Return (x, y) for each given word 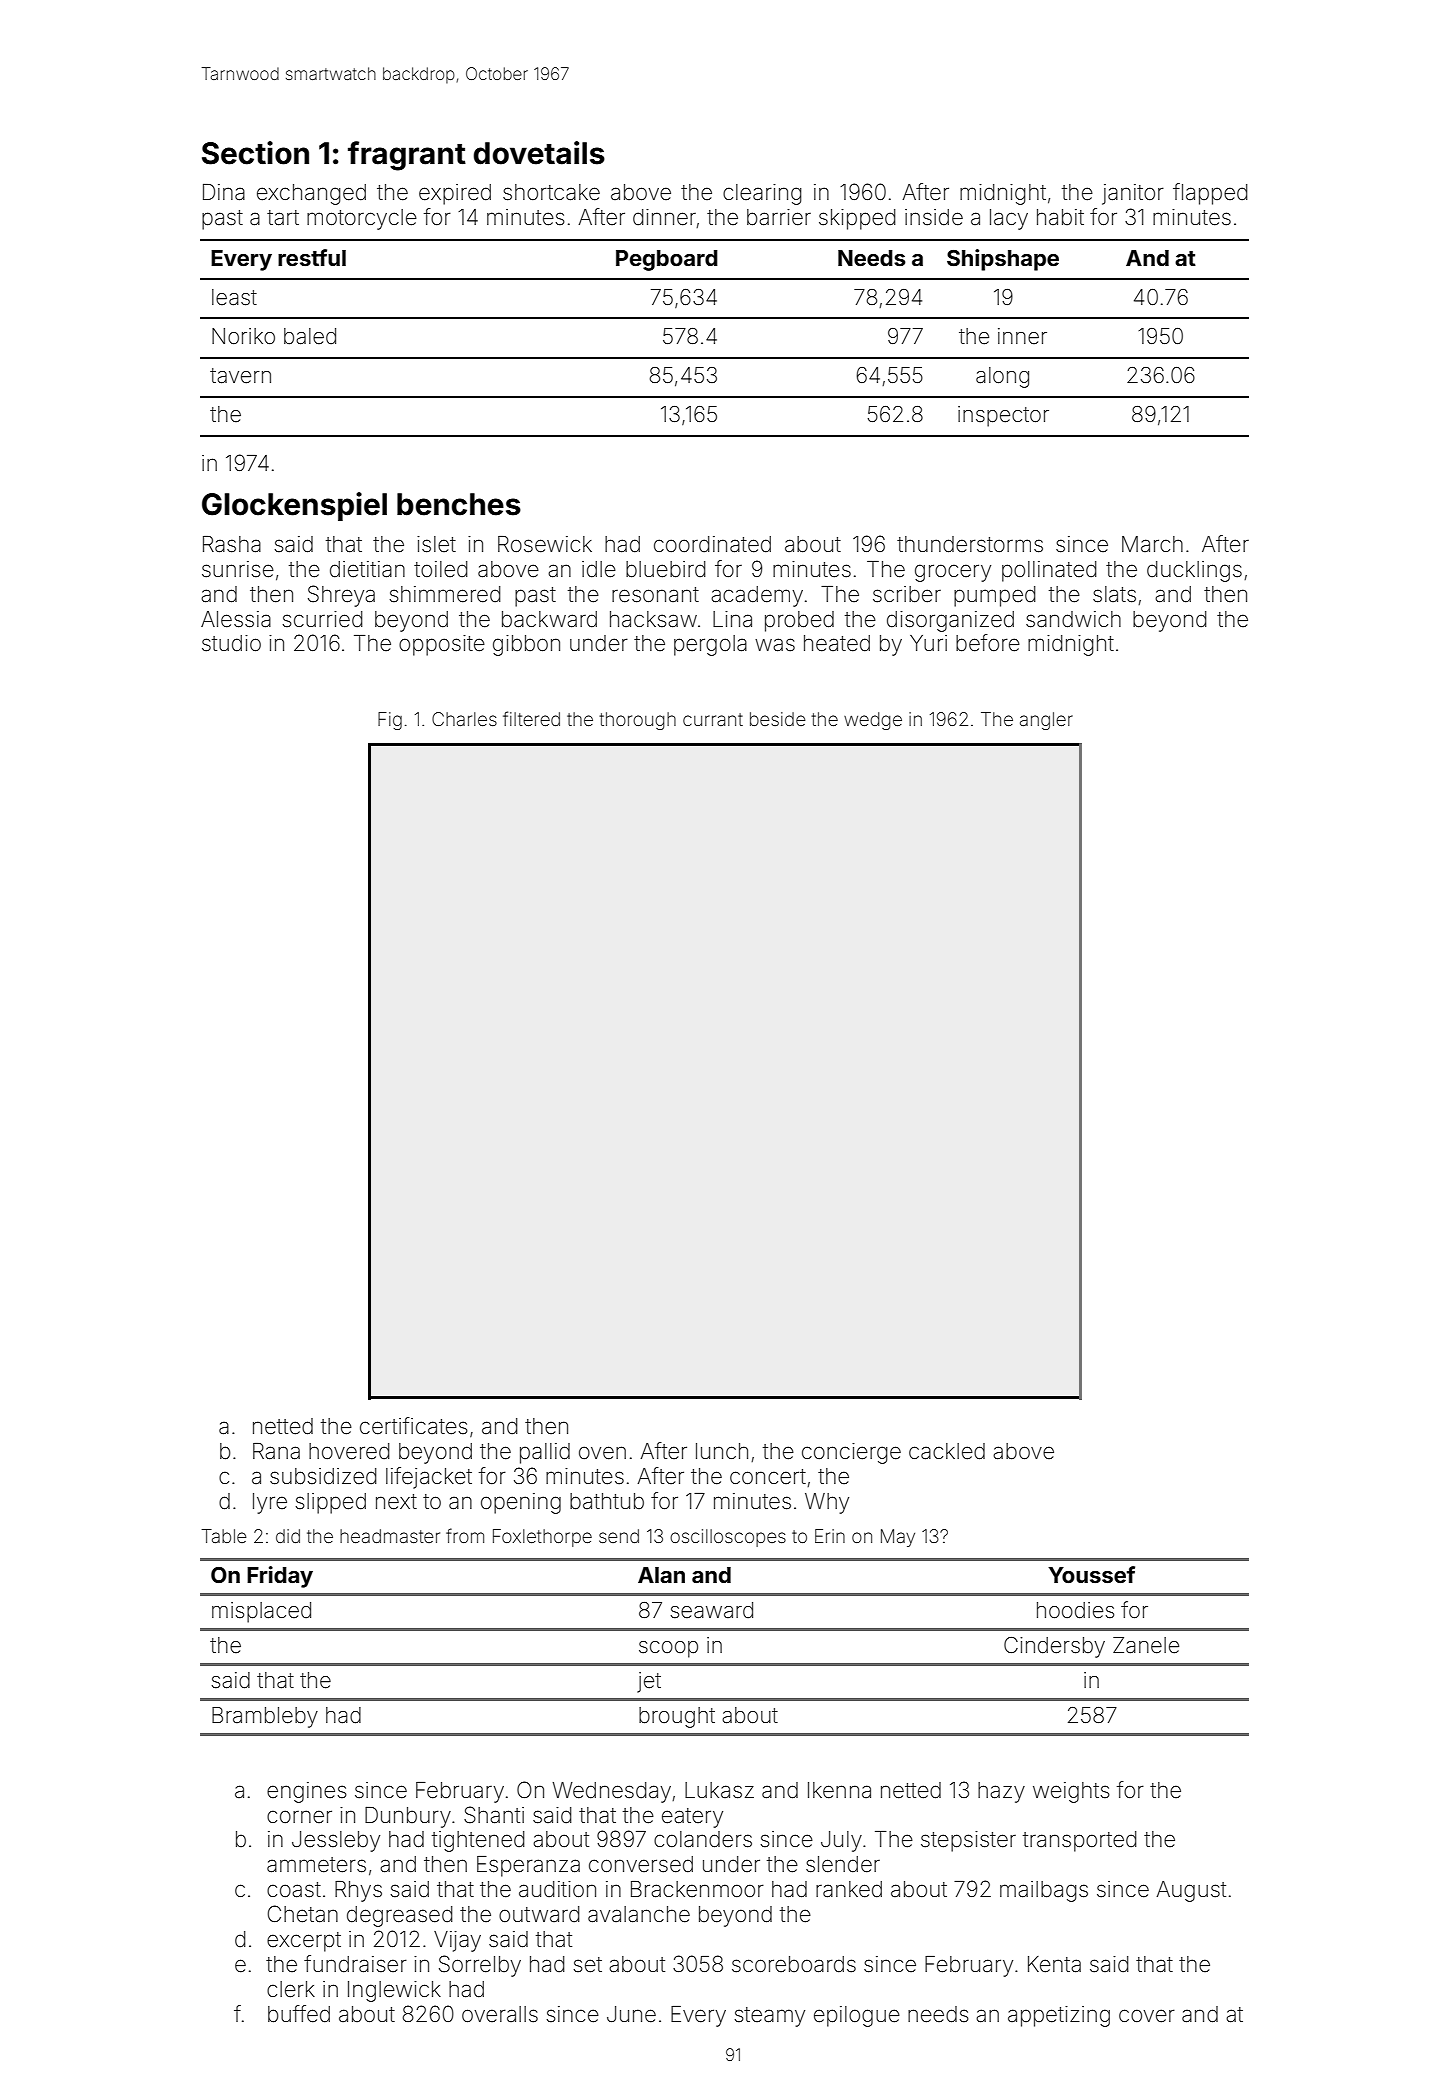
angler (1046, 721)
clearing (762, 194)
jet (649, 1682)
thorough (637, 721)
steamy (770, 2017)
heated (837, 643)
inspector (1003, 416)
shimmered (445, 594)
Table (224, 1536)
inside (934, 217)
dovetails (539, 153)
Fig (390, 721)
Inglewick (394, 1991)
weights (1071, 1792)
